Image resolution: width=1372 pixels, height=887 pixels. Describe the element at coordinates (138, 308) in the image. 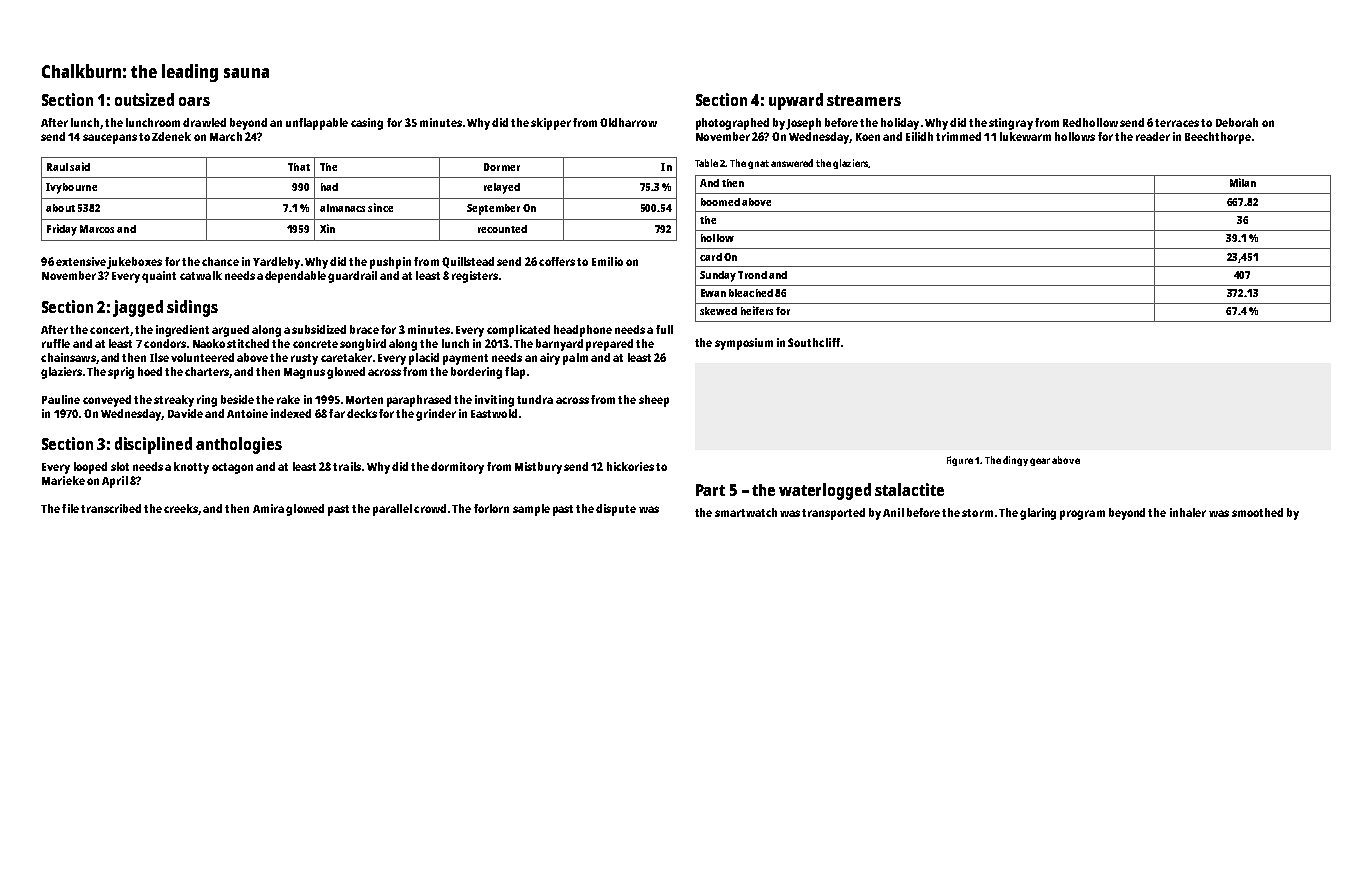

I see `jagged` at that location.
